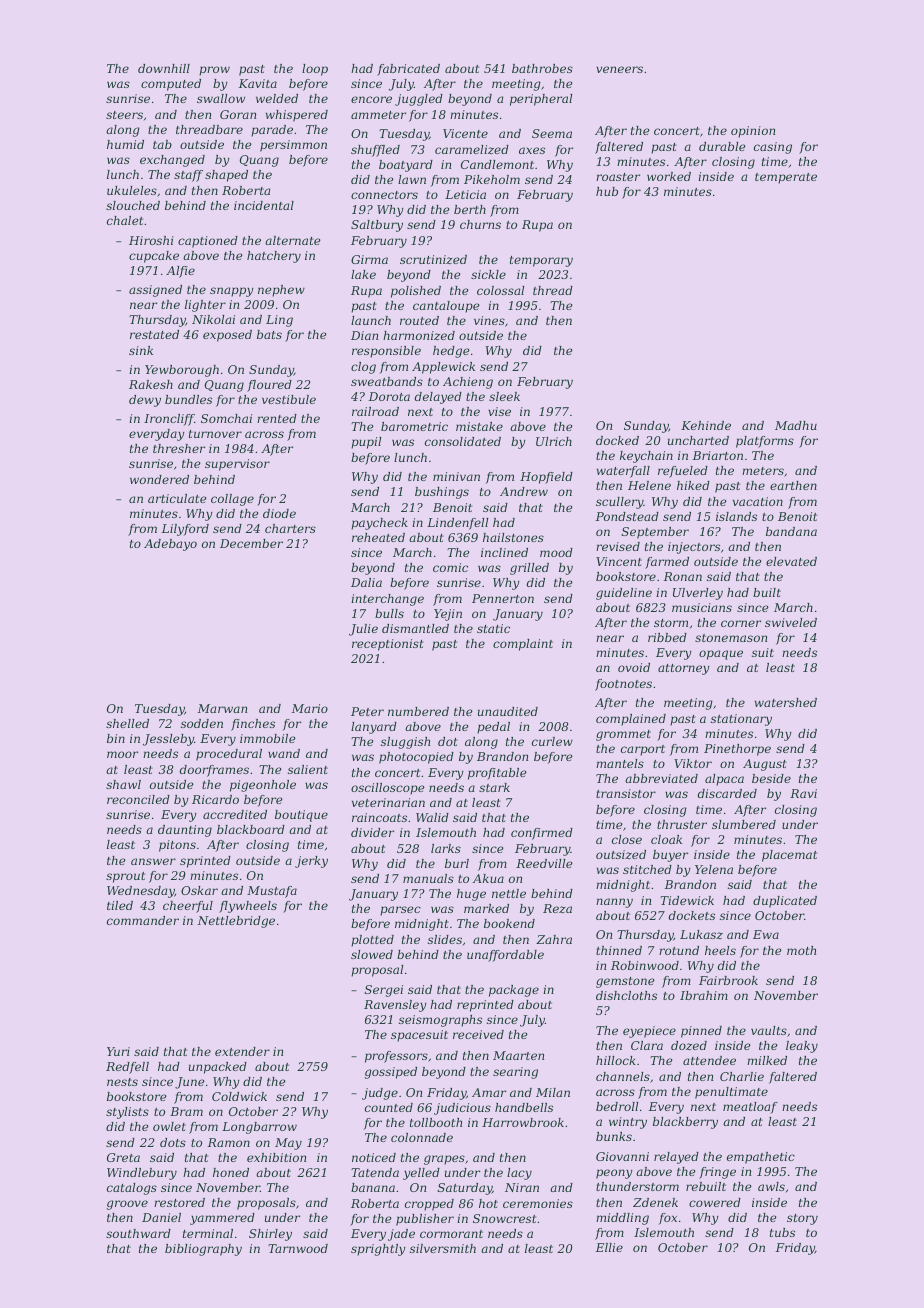  Describe the element at coordinates (609, 1247) in the image. I see `Ellie` at that location.
